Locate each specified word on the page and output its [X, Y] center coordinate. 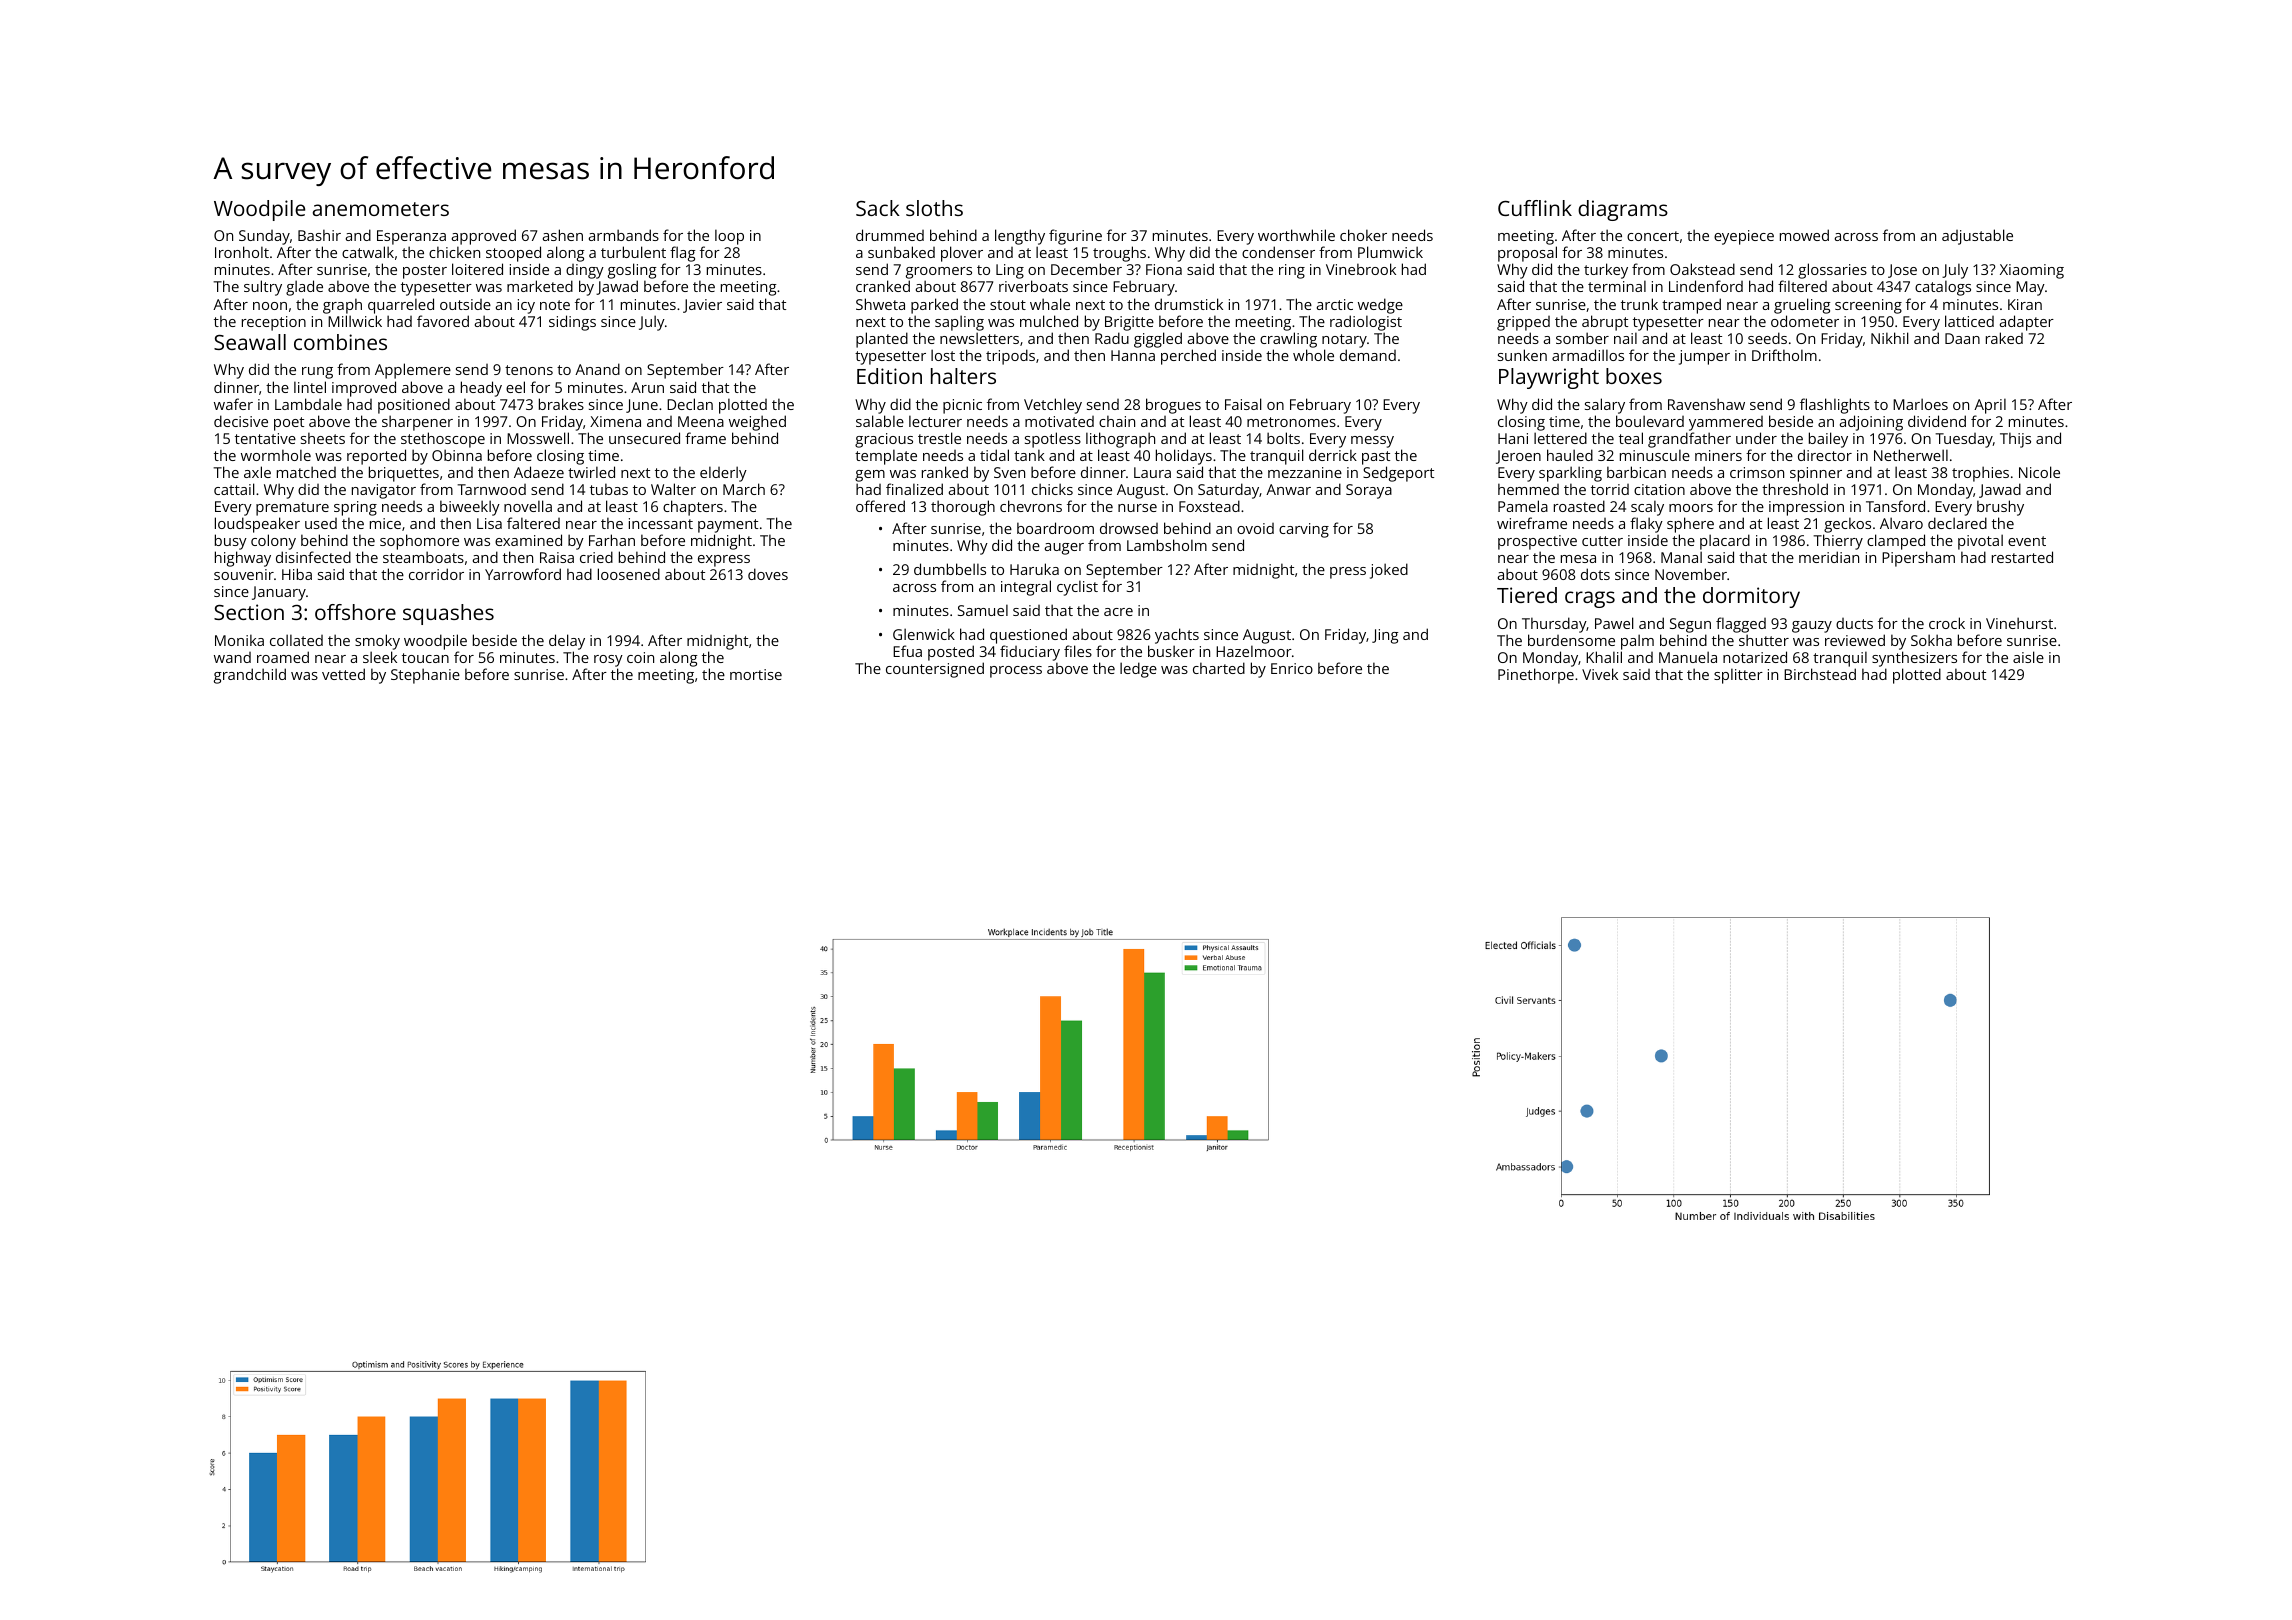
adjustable [1977, 237]
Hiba [297, 574]
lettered [1560, 438]
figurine [1075, 237]
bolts [1283, 438]
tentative [265, 438]
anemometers [381, 209]
